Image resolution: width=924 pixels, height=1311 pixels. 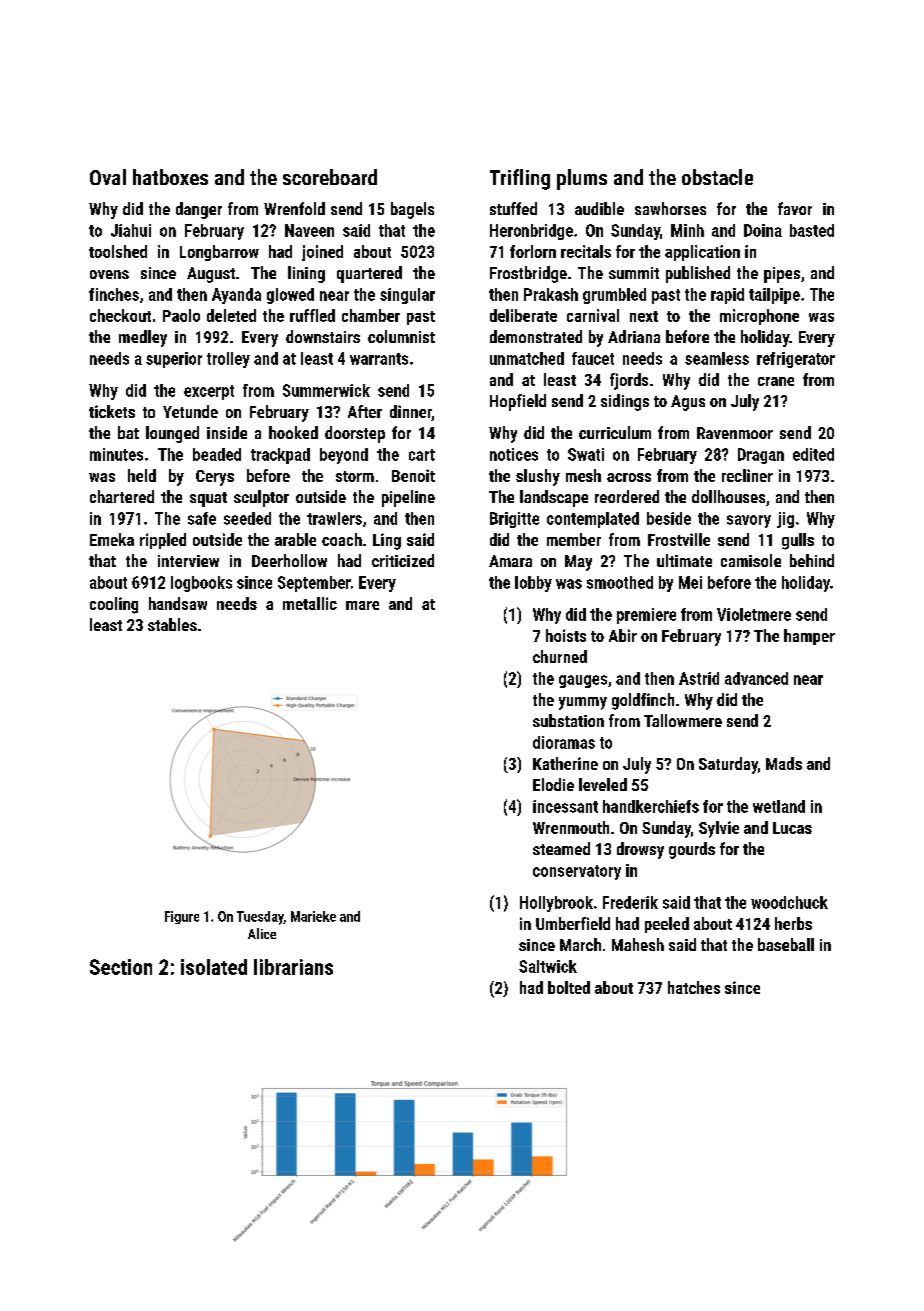 What do you see at coordinates (401, 336) in the page?
I see `columnist` at bounding box center [401, 336].
